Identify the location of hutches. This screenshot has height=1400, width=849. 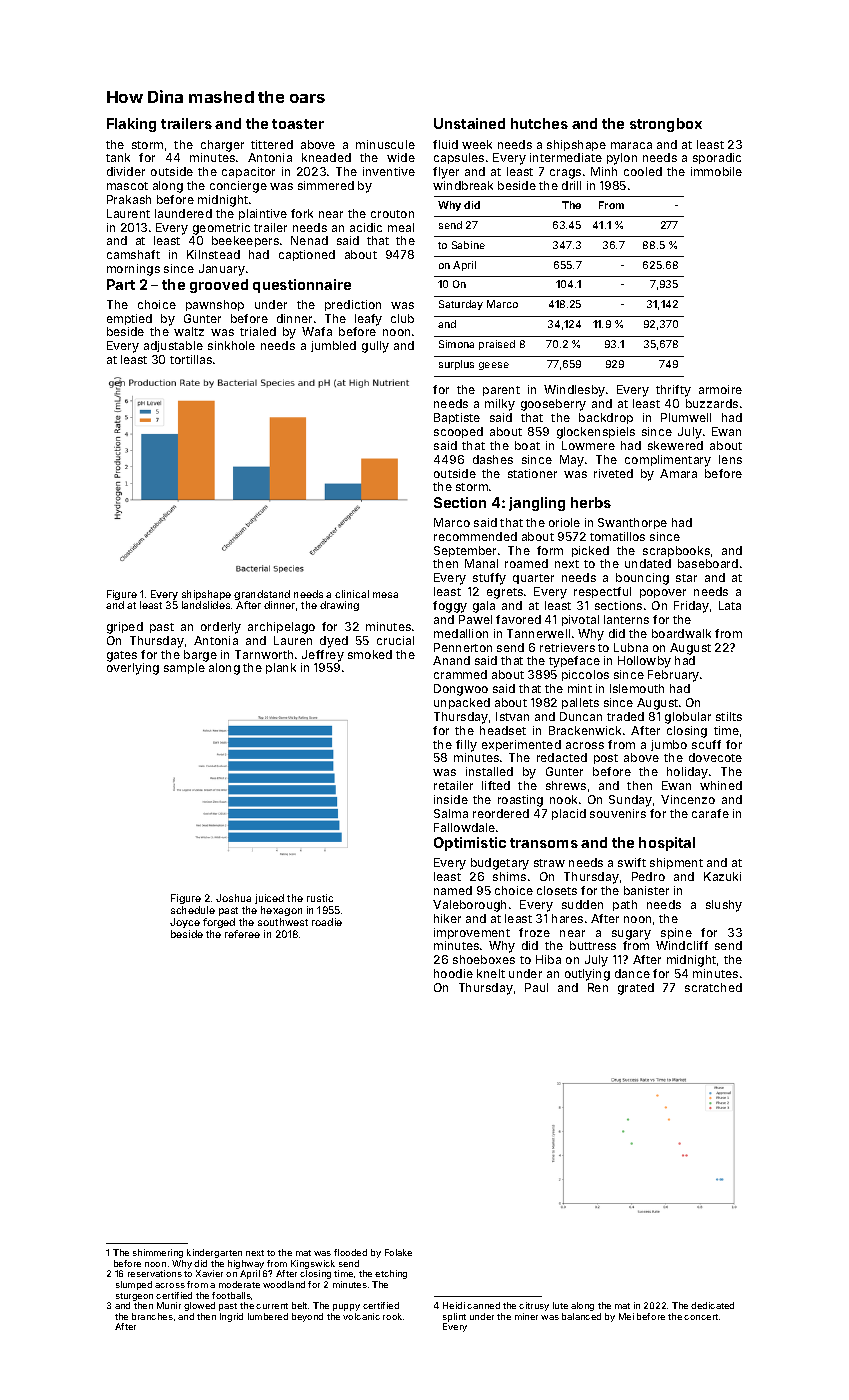
(539, 123).
